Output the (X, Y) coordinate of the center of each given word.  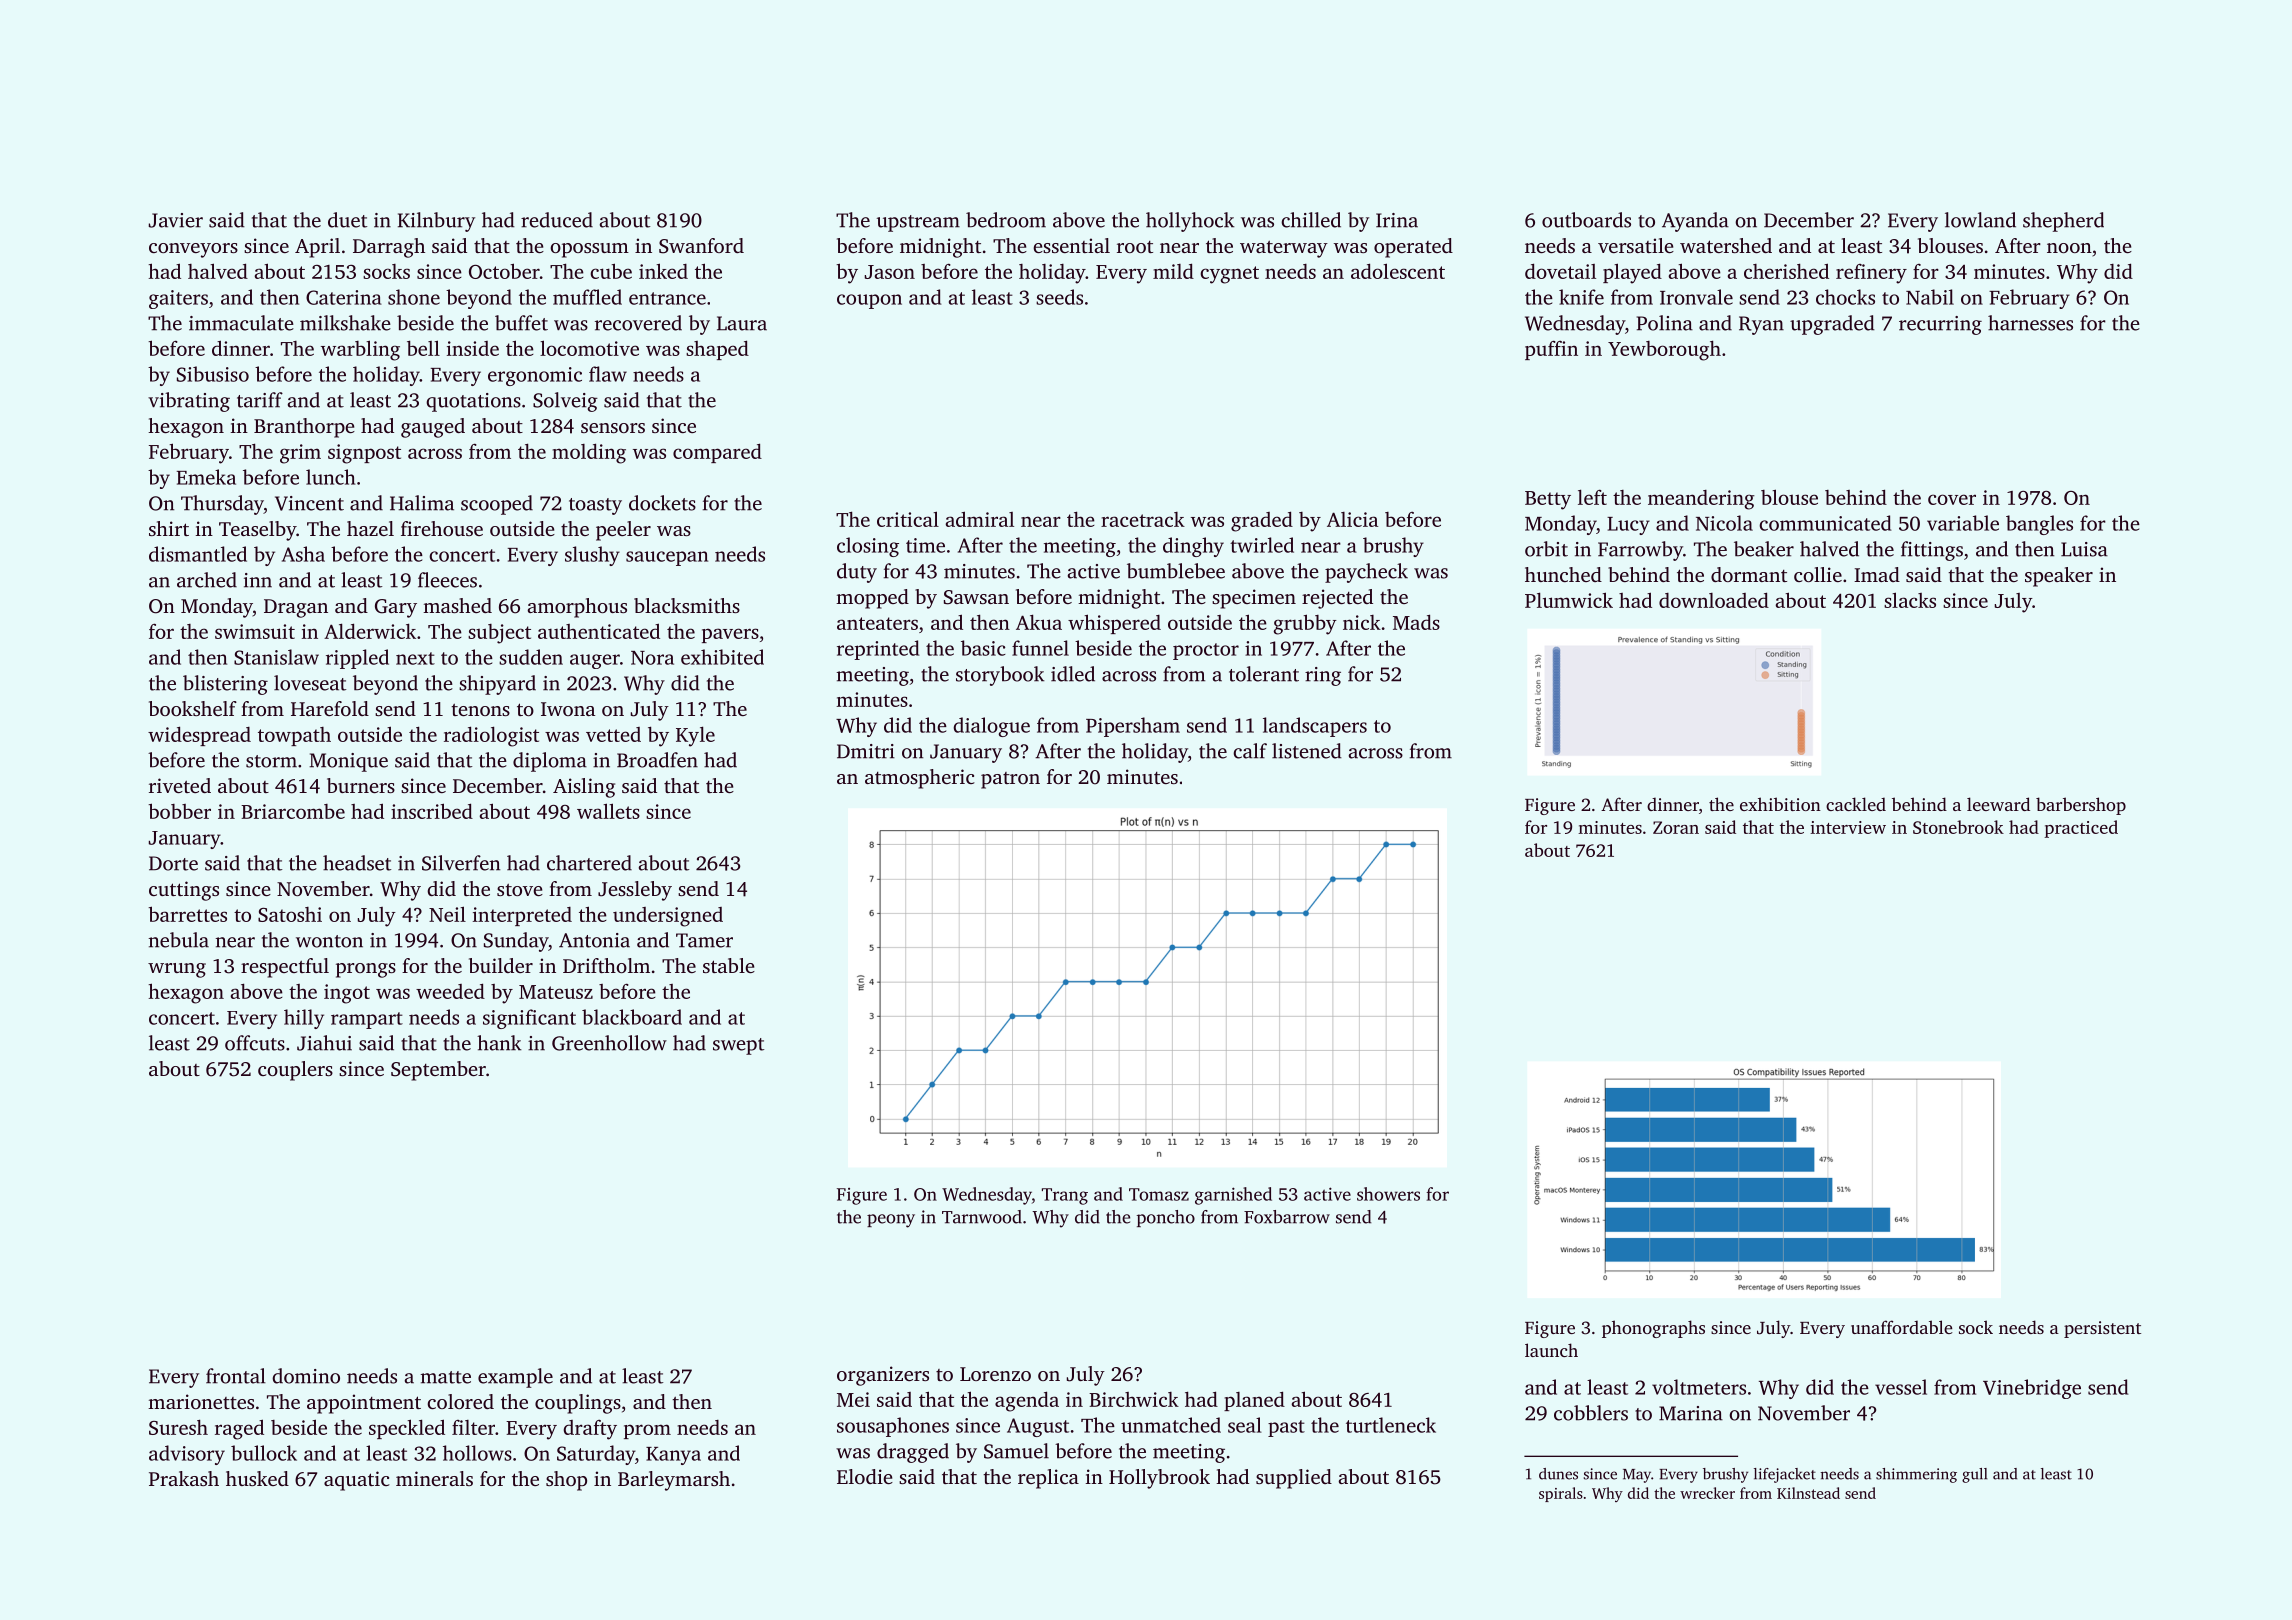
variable (1963, 523)
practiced (2081, 829)
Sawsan (976, 597)
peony (891, 1221)
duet (348, 220)
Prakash (184, 1478)
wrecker (1707, 1493)
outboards (1586, 220)
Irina (1397, 220)
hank (499, 1043)
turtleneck (1391, 1425)
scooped (497, 505)
